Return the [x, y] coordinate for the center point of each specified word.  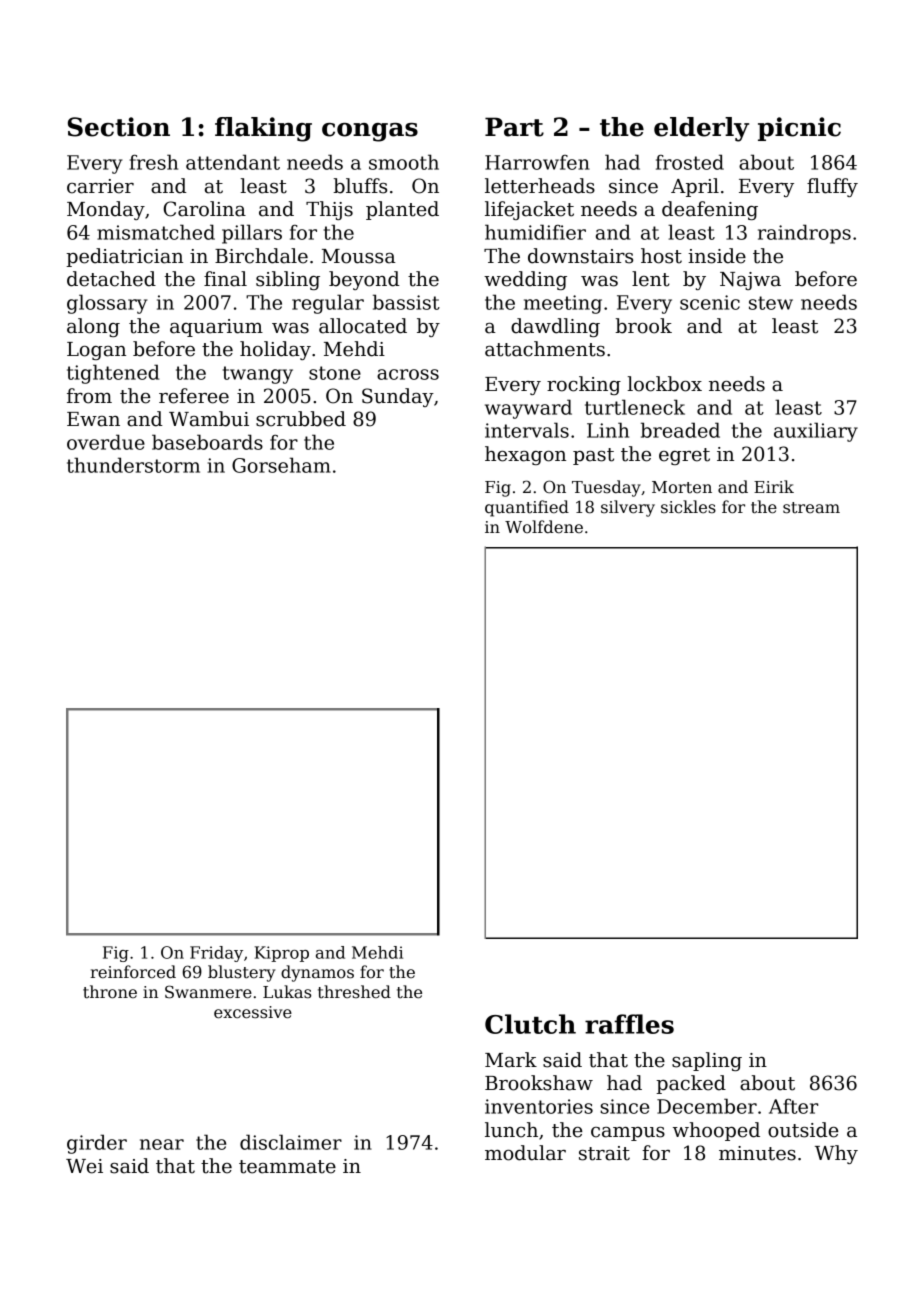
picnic [799, 129]
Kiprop [282, 954]
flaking [263, 129]
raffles [629, 1024]
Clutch [530, 1024]
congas [370, 132]
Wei [84, 1166]
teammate [287, 1167]
